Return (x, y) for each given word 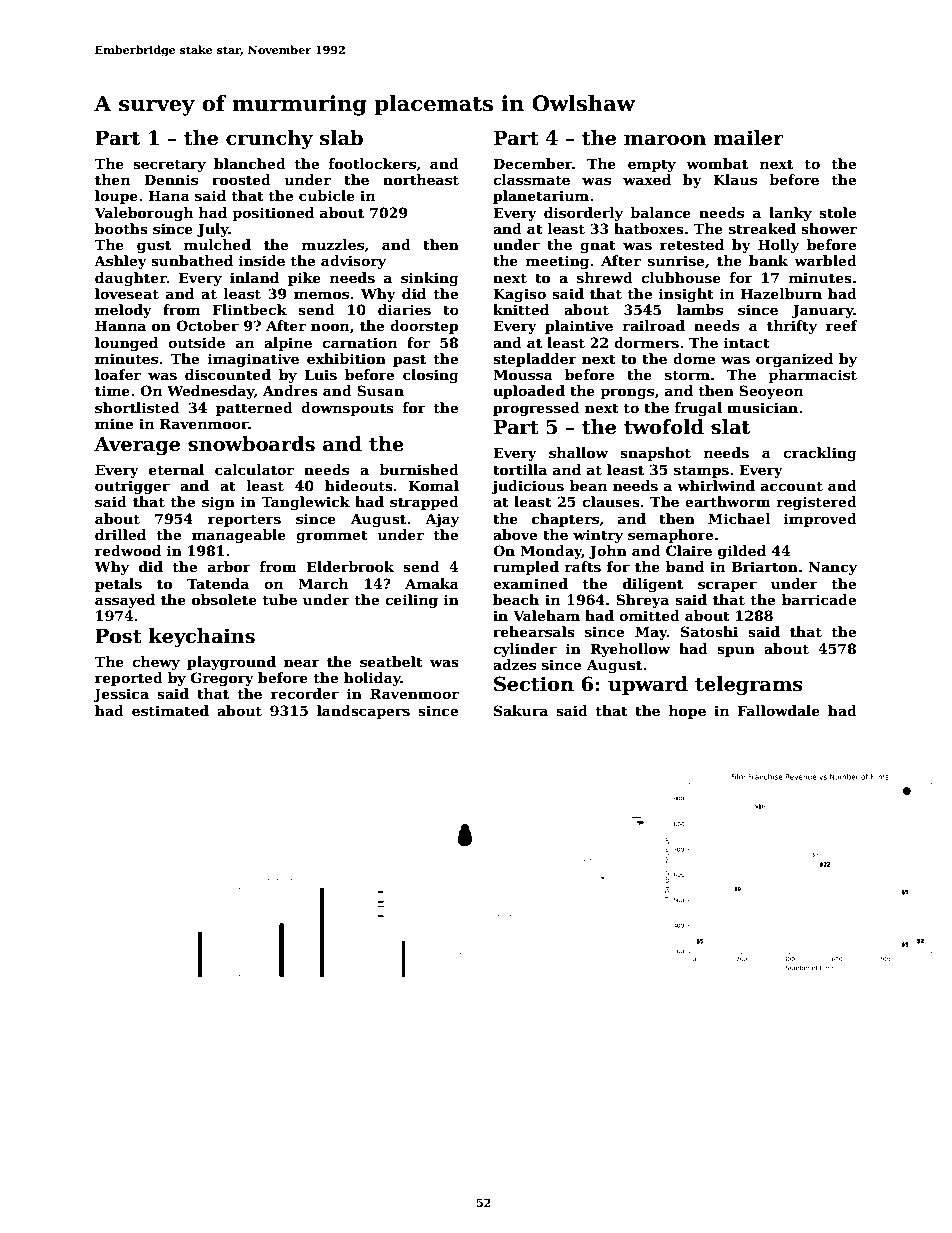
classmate (531, 179)
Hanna (120, 325)
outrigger (132, 487)
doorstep (424, 327)
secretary (169, 165)
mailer (749, 138)
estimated (170, 710)
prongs (627, 393)
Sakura (521, 710)
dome (694, 358)
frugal (698, 409)
